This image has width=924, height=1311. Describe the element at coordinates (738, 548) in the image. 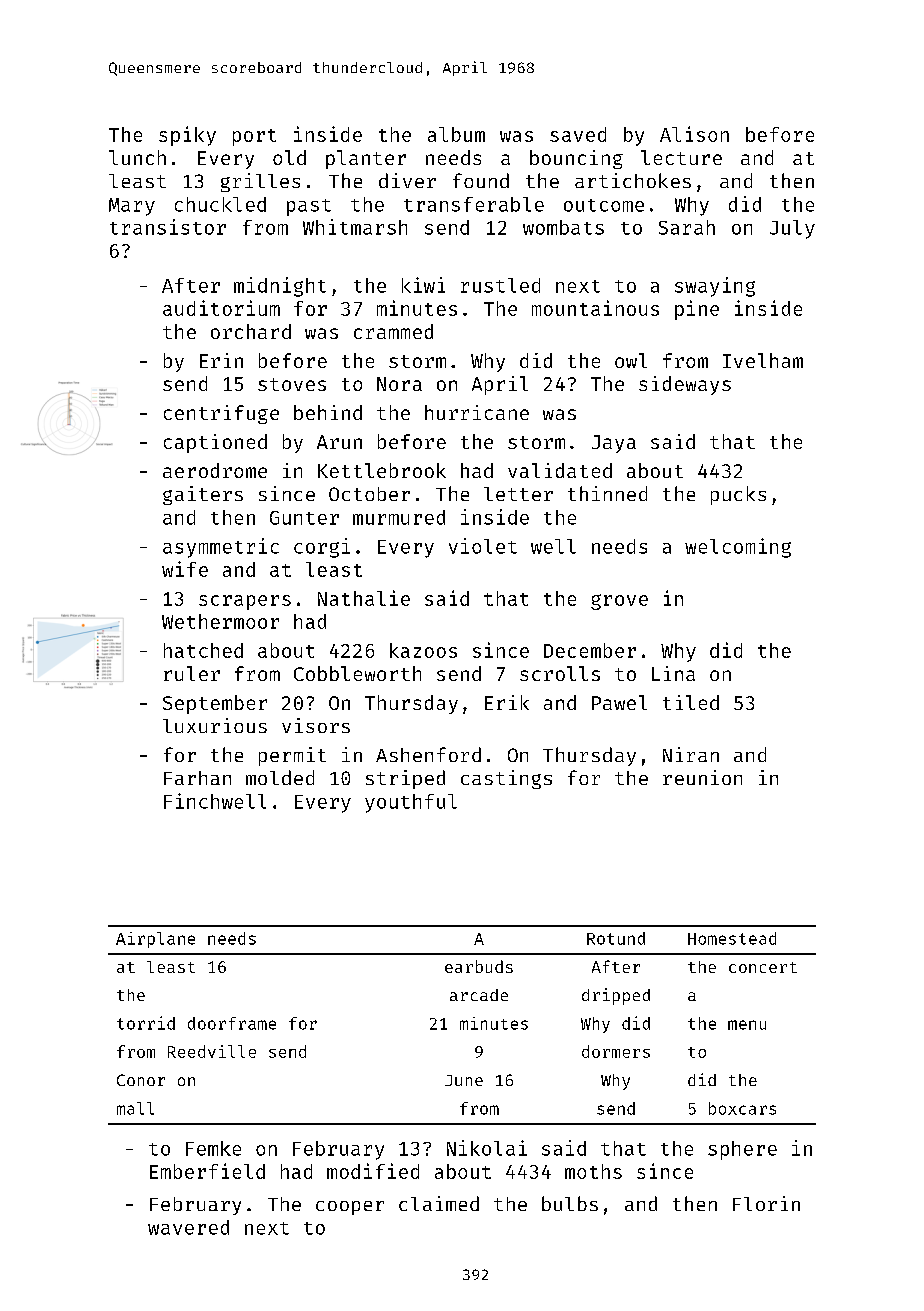

I see `welcoming` at that location.
